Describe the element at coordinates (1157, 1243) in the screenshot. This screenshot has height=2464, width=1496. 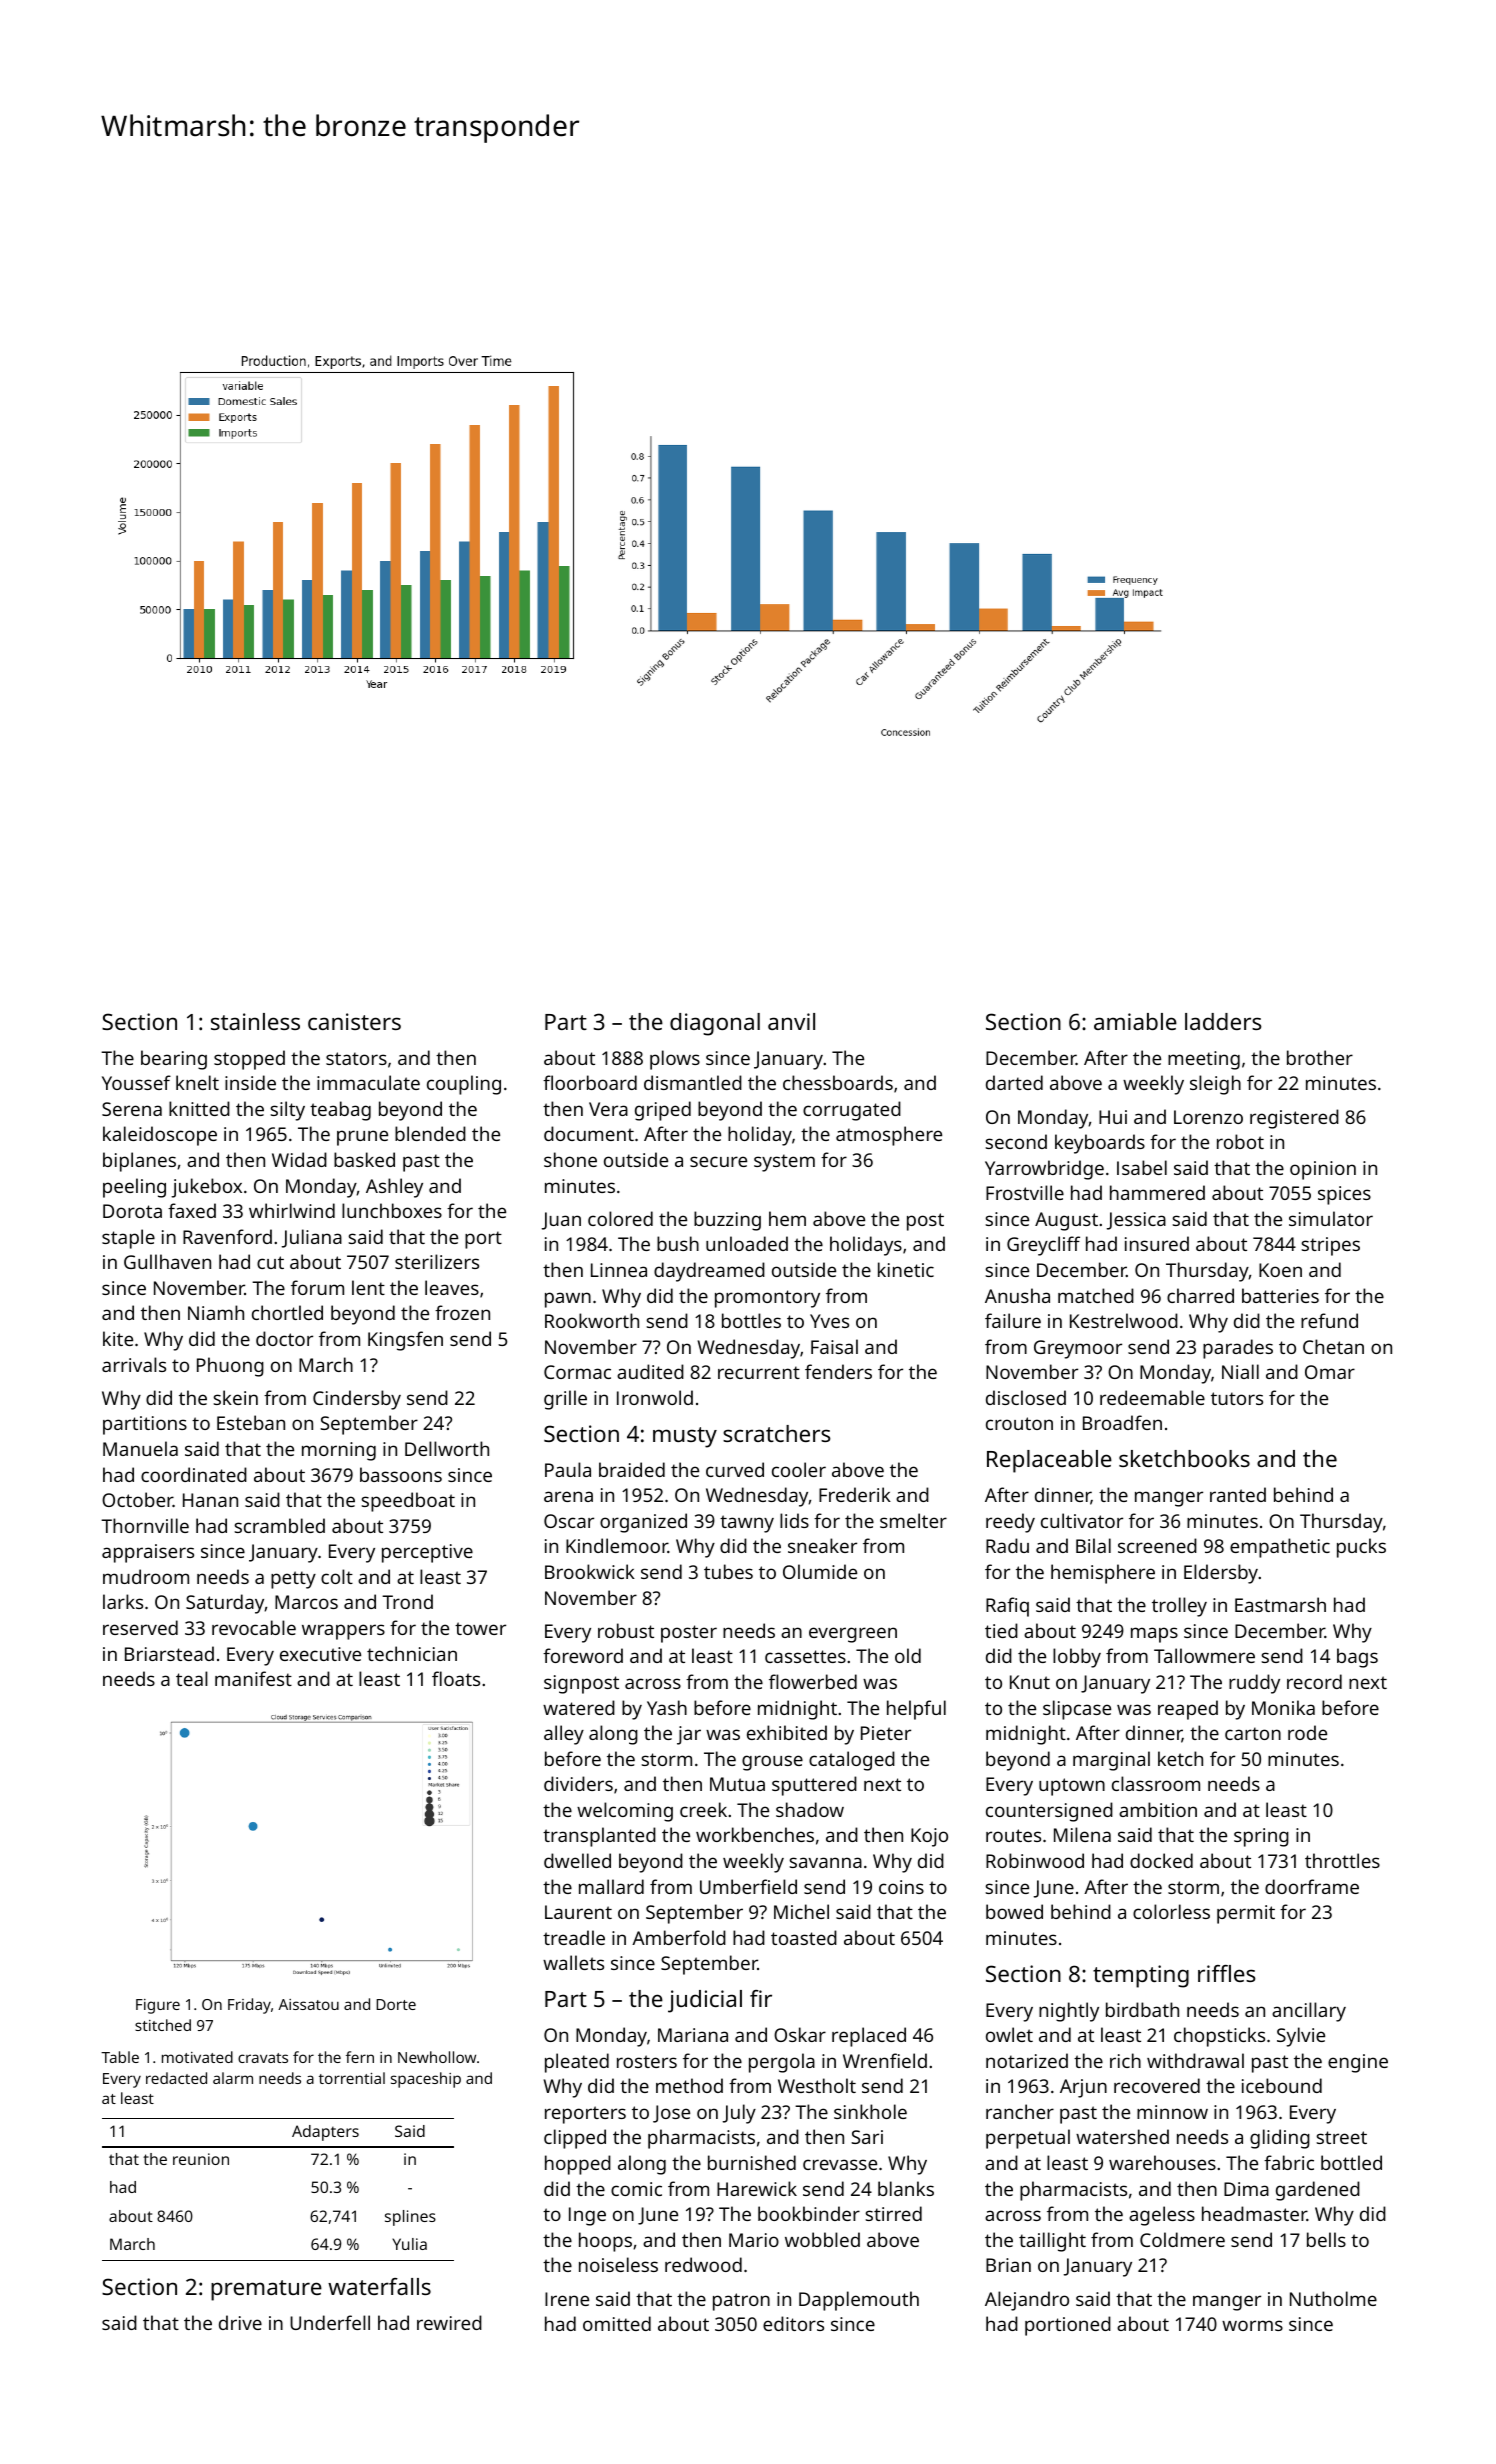
I see `insured` at that location.
